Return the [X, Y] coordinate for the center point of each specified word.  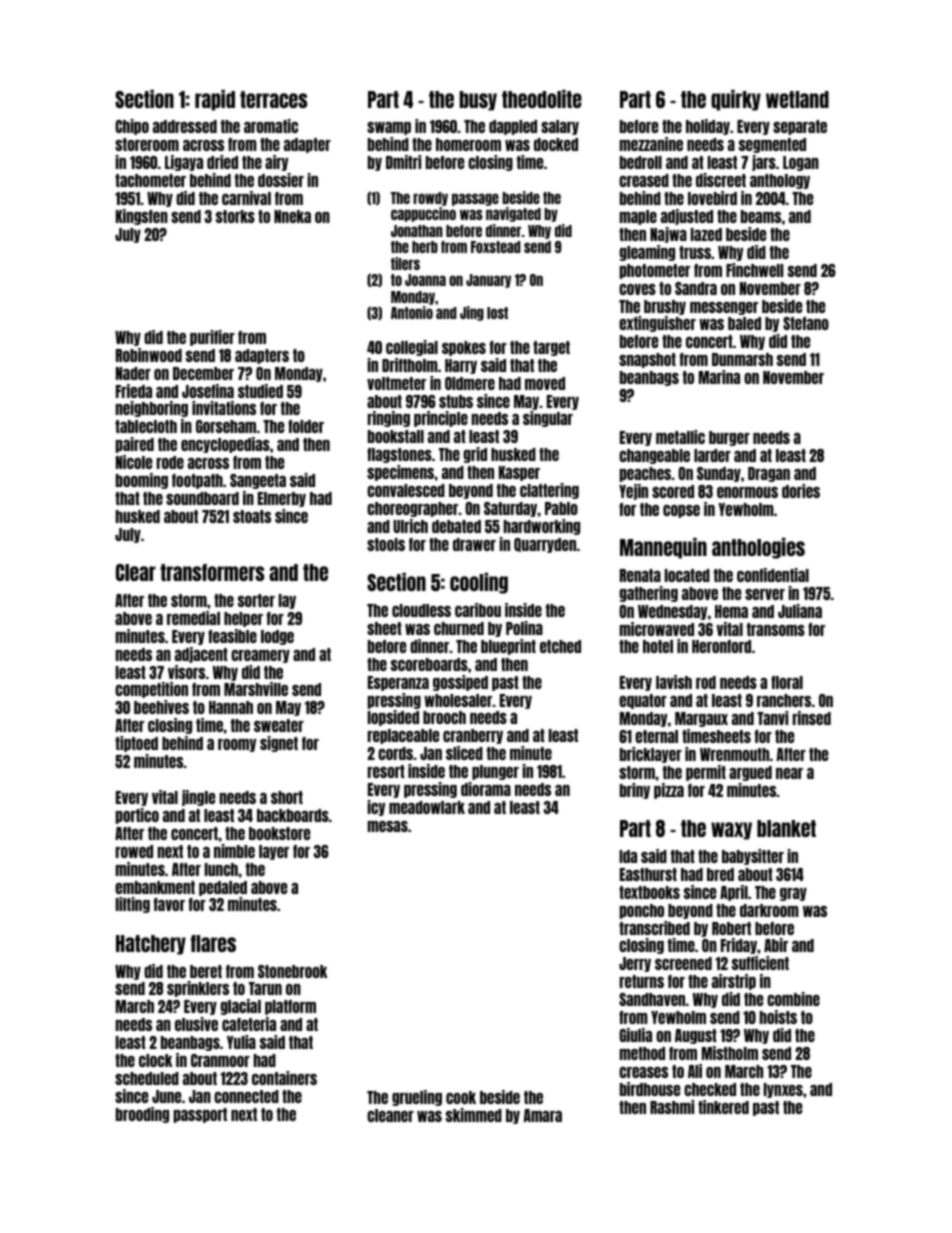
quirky [736, 100]
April [734, 893]
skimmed [474, 1115]
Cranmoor [220, 1060]
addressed [185, 126]
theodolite [542, 99]
